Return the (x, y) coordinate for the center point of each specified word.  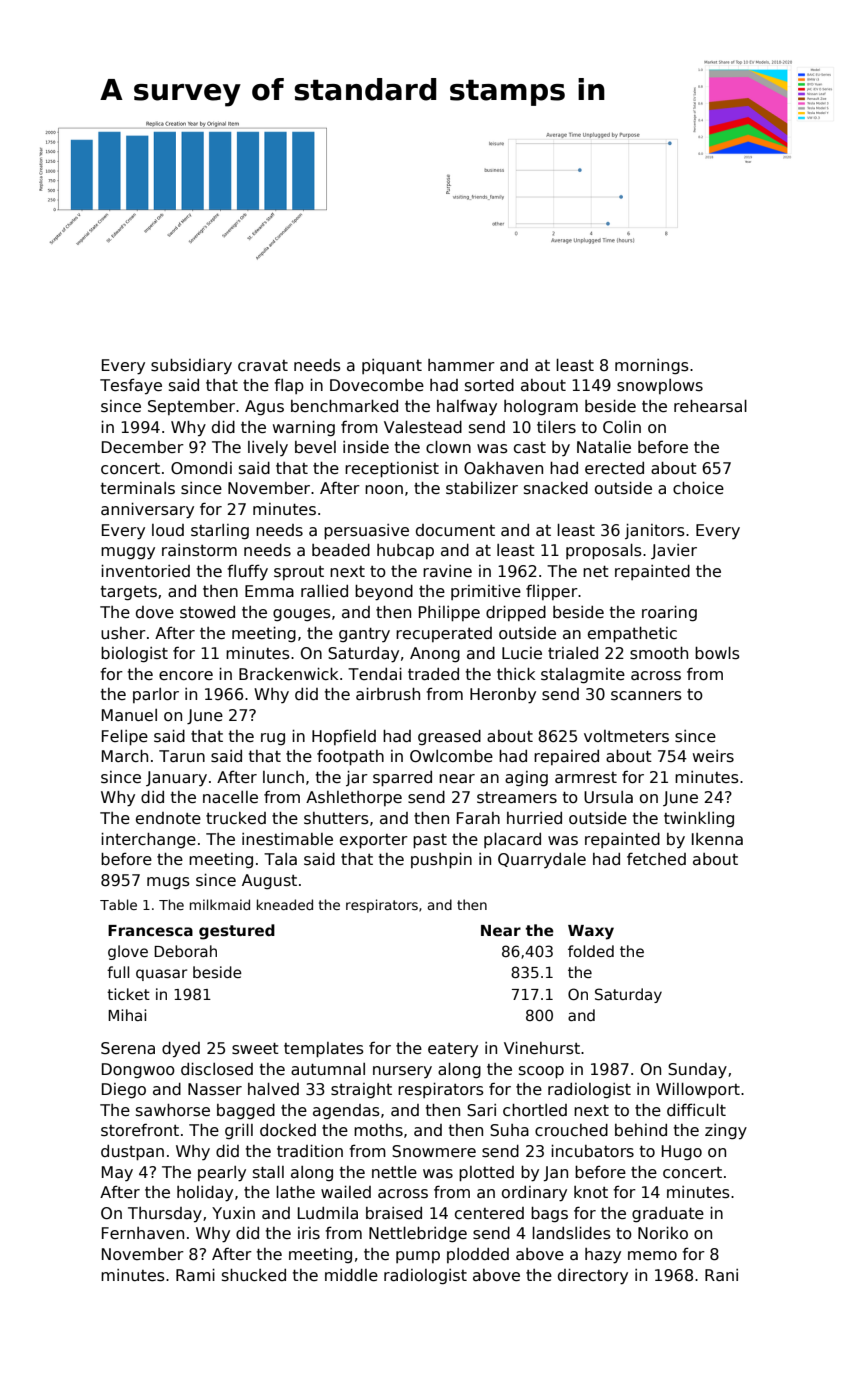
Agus (264, 407)
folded (591, 951)
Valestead (423, 427)
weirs (713, 756)
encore (186, 675)
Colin (622, 427)
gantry (364, 635)
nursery (402, 1072)
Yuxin (233, 1213)
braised (394, 1213)
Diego (124, 1090)
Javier (674, 551)
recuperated (444, 634)
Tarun (182, 756)
